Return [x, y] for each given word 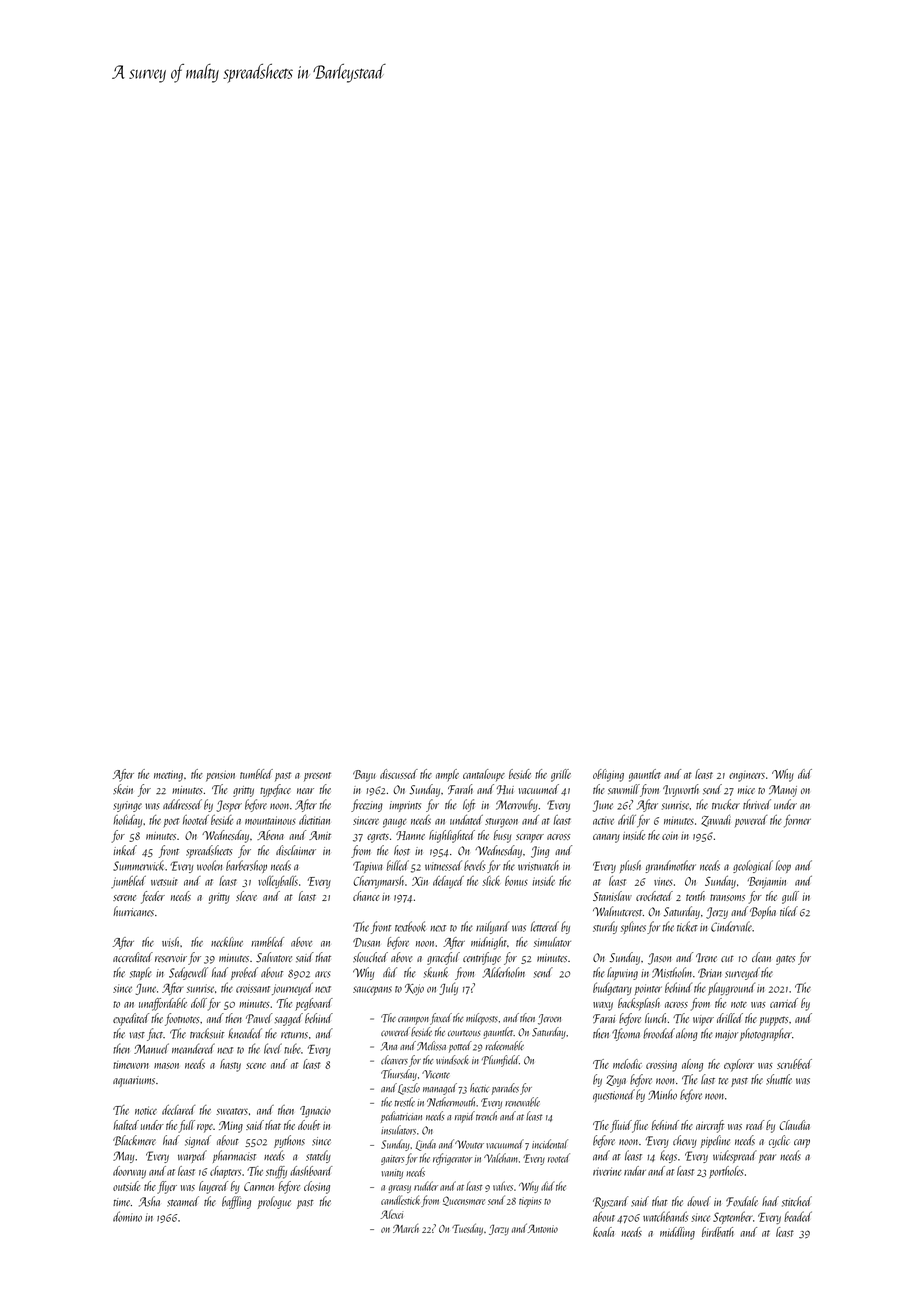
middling [677, 1233]
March [406, 1228]
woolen [209, 865]
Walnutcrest [617, 911]
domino [127, 1216]
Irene [706, 957]
